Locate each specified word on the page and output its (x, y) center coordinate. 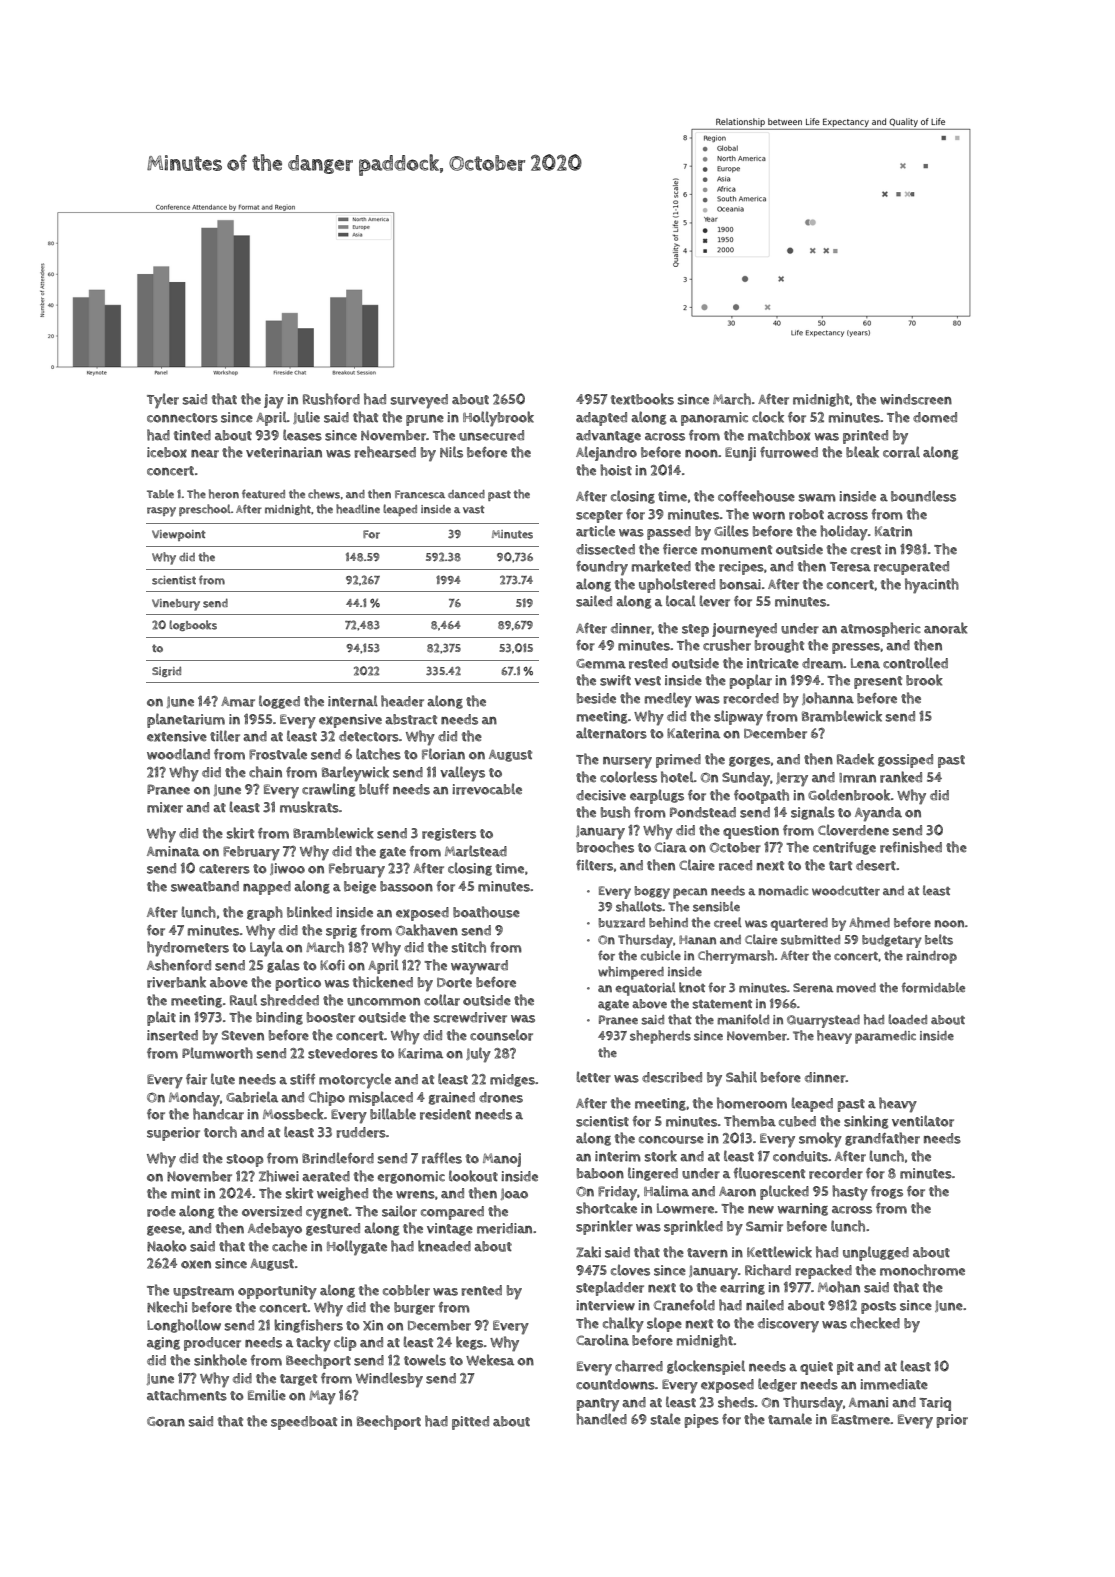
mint (185, 1193)
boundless (923, 496)
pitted (470, 1423)
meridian (504, 1228)
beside (596, 698)
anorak (946, 628)
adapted (601, 419)
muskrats (309, 807)
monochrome (922, 1270)
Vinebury (176, 605)
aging (163, 1343)
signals (813, 813)
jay (274, 401)
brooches (605, 847)
